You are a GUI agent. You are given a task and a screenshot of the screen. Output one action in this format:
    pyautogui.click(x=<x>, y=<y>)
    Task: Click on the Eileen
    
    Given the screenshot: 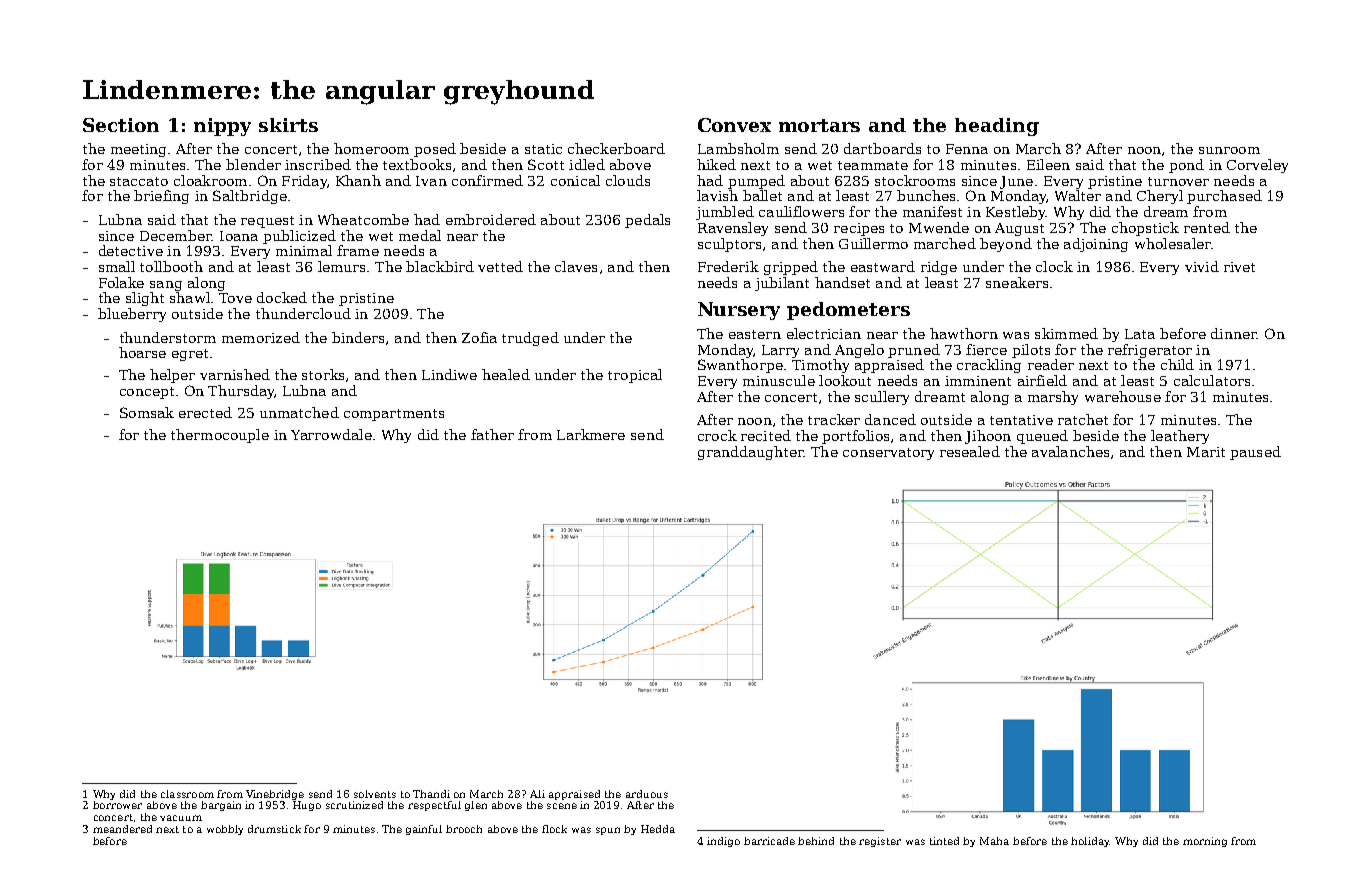 What is the action you would take?
    pyautogui.click(x=1048, y=164)
